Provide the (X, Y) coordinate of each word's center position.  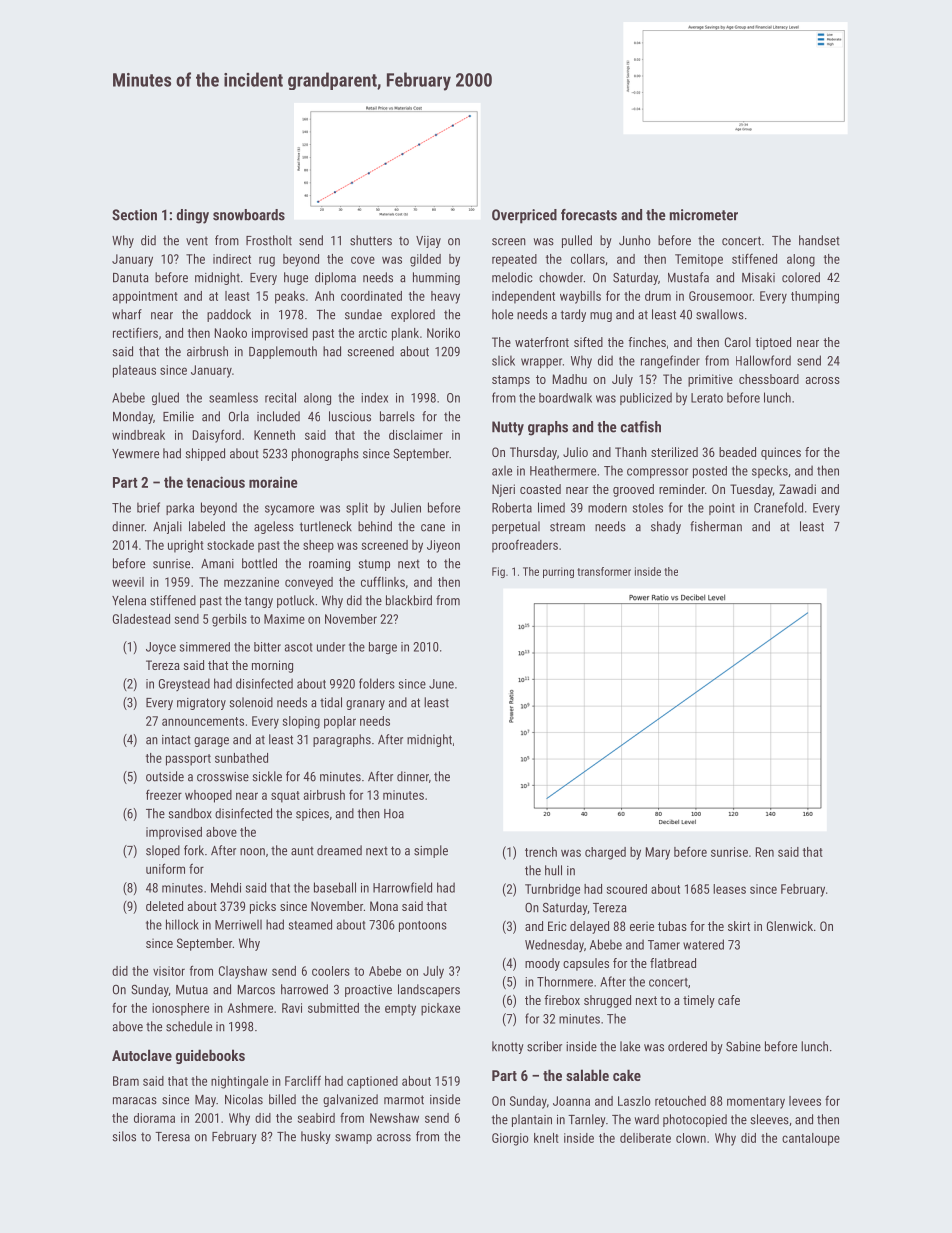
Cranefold (778, 507)
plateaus (134, 371)
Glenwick (790, 926)
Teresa (172, 1137)
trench (541, 852)
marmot (404, 1100)
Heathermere (563, 470)
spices (312, 815)
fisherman (716, 526)
